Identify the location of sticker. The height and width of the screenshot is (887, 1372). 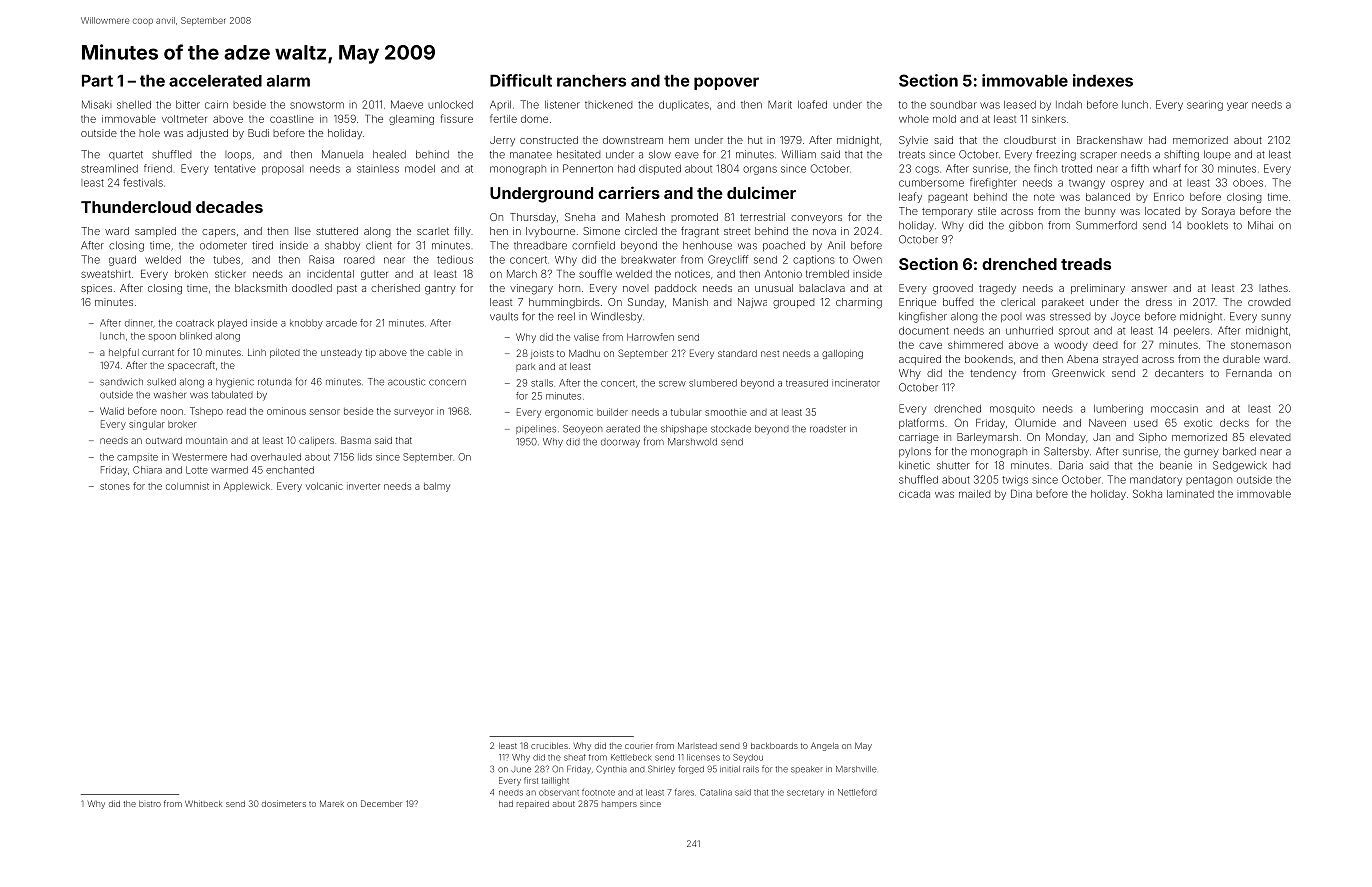
(230, 274).
